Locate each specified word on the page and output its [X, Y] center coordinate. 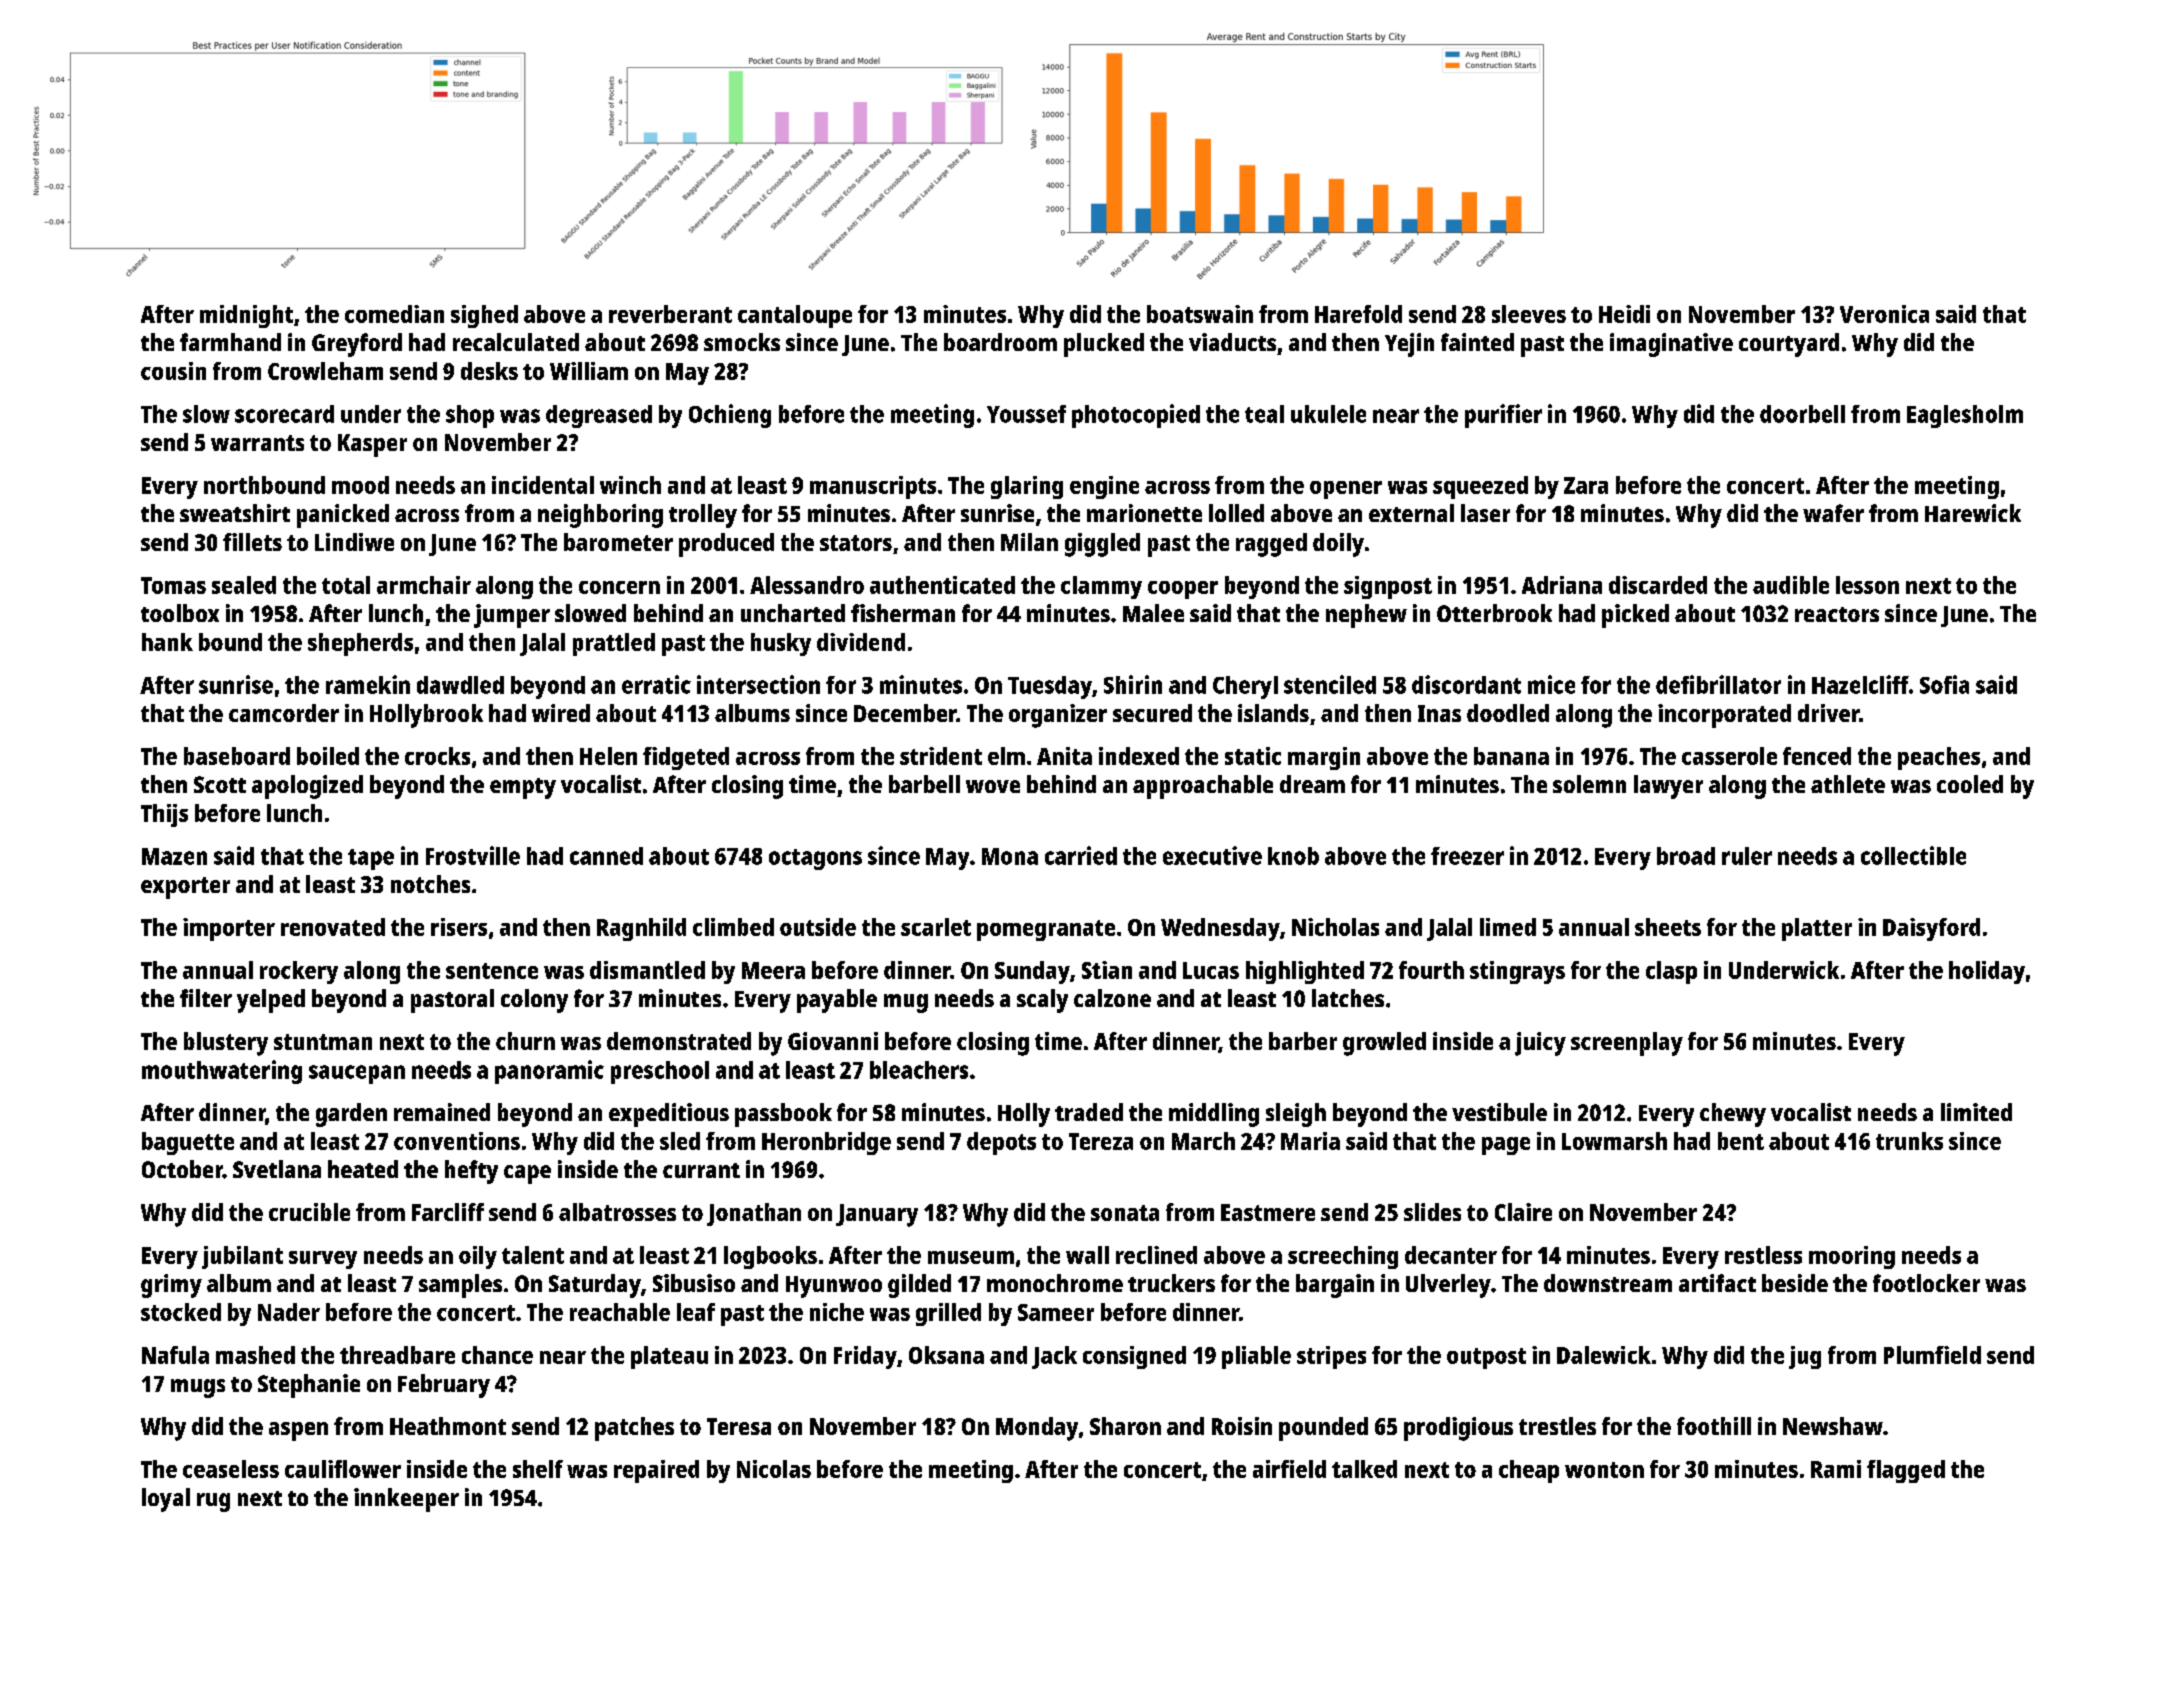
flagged [1906, 1471]
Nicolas [774, 1469]
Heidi [1624, 314]
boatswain [1200, 314]
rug [213, 1502]
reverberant [670, 314]
